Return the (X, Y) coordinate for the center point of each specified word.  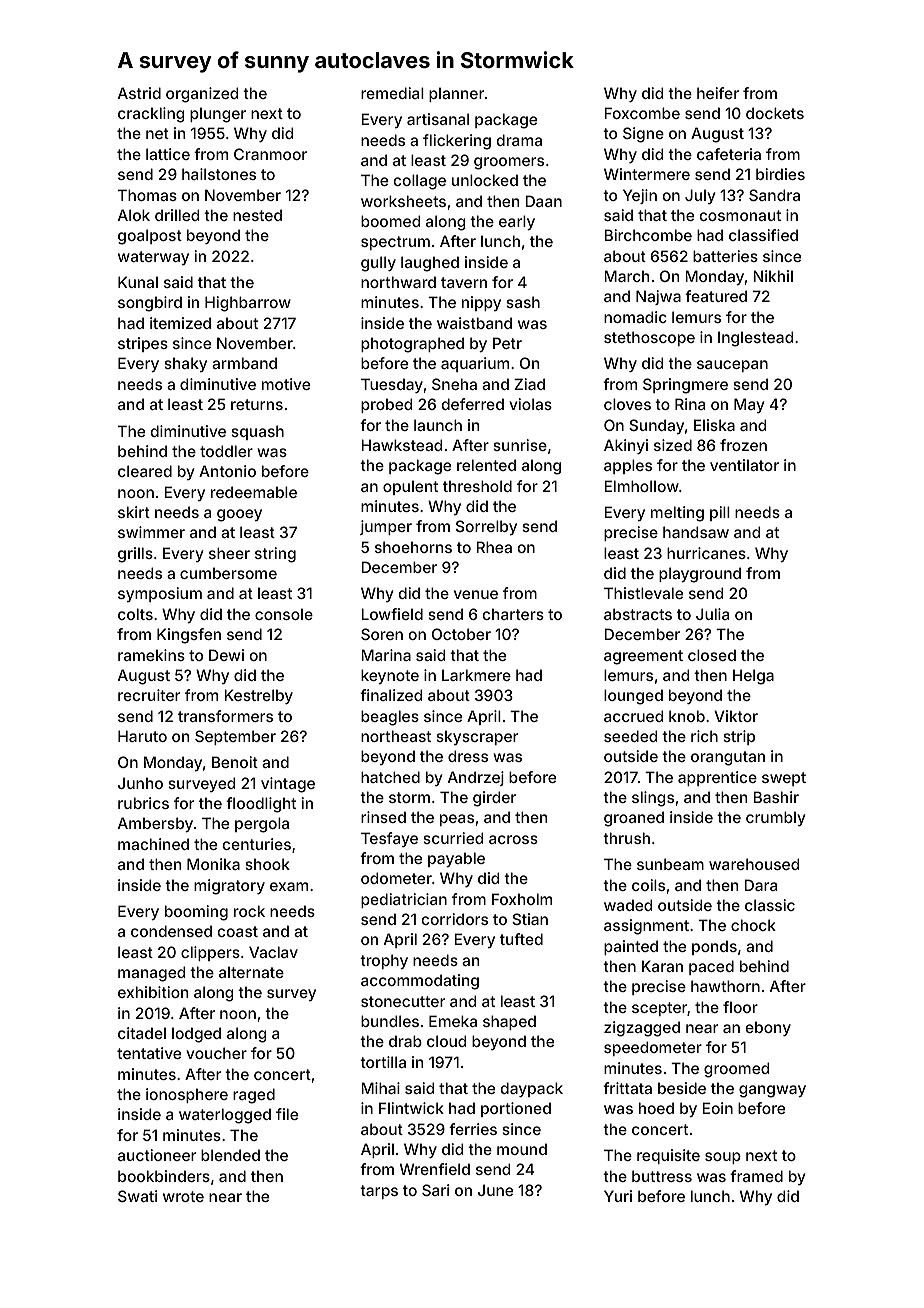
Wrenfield (435, 1169)
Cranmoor (270, 154)
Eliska (714, 425)
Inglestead (755, 339)
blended (230, 1155)
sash (523, 302)
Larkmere (476, 675)
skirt (134, 512)
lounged (633, 697)
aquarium (475, 364)
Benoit (235, 762)
